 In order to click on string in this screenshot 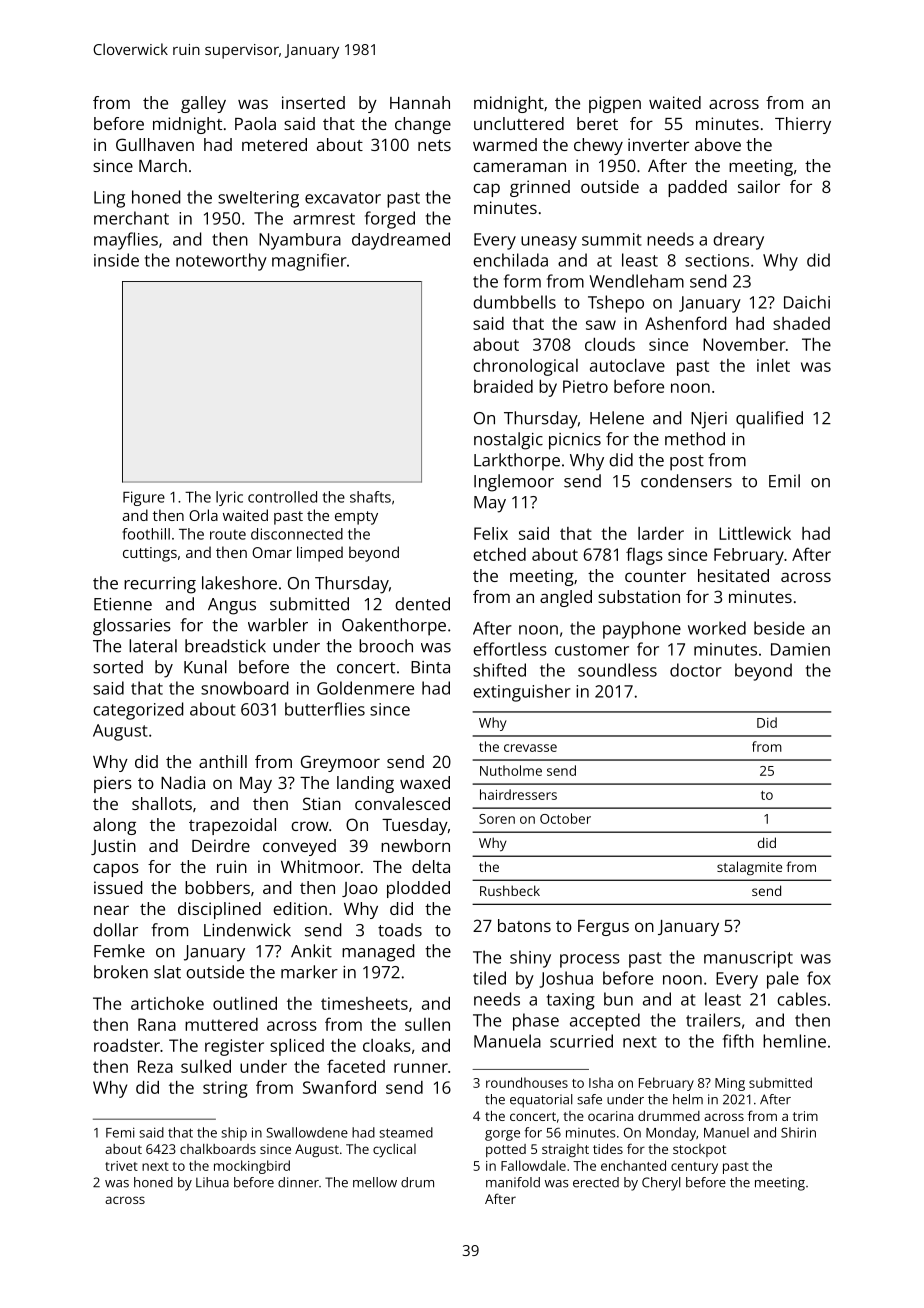, I will do `click(225, 1089)`.
